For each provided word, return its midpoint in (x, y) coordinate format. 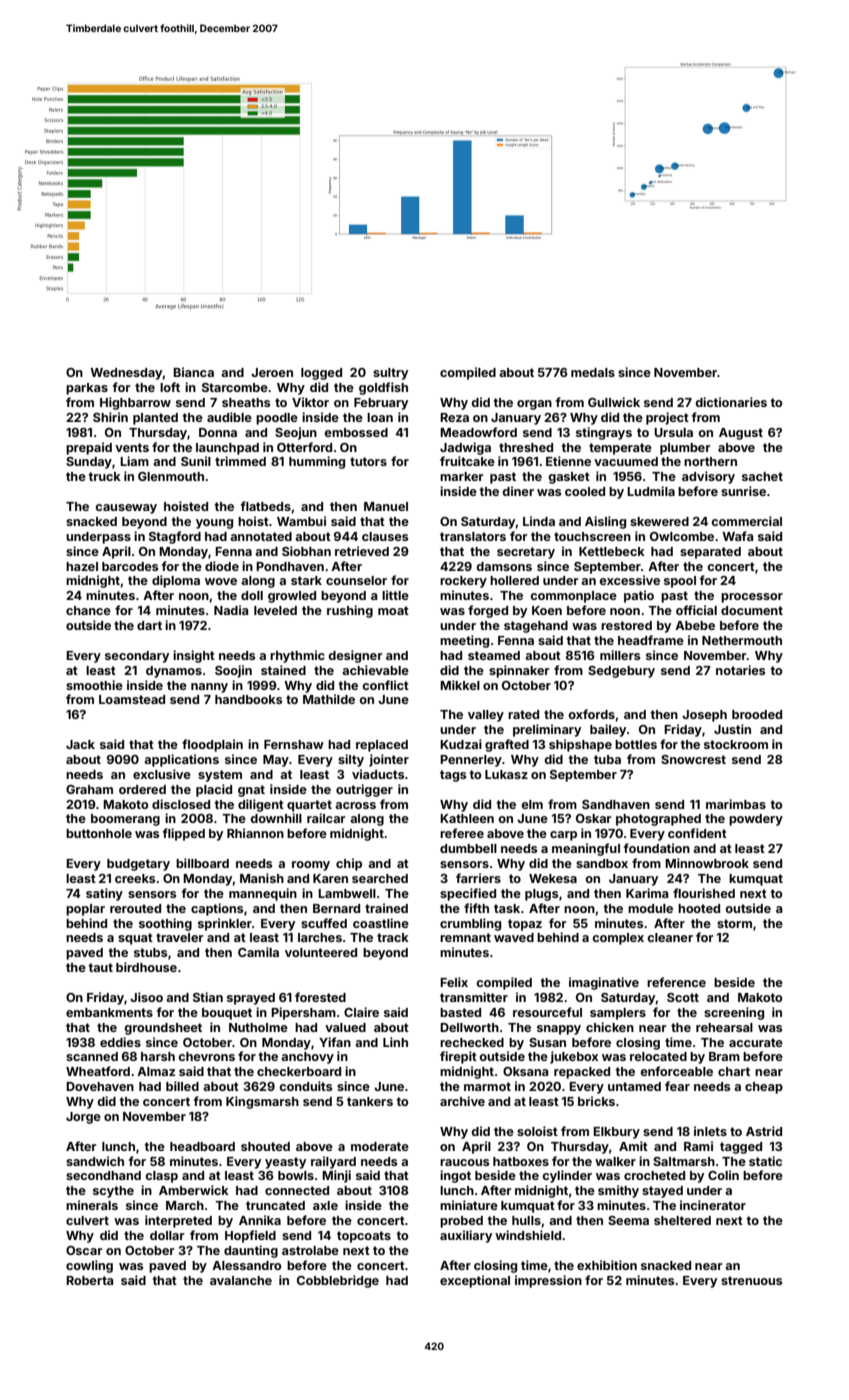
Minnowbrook (707, 863)
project (667, 418)
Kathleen (467, 818)
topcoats (364, 1237)
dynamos (174, 672)
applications (181, 760)
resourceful (547, 1012)
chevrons (206, 1056)
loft (170, 387)
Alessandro (246, 1265)
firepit (458, 1057)
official (696, 610)
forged (488, 611)
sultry (390, 374)
